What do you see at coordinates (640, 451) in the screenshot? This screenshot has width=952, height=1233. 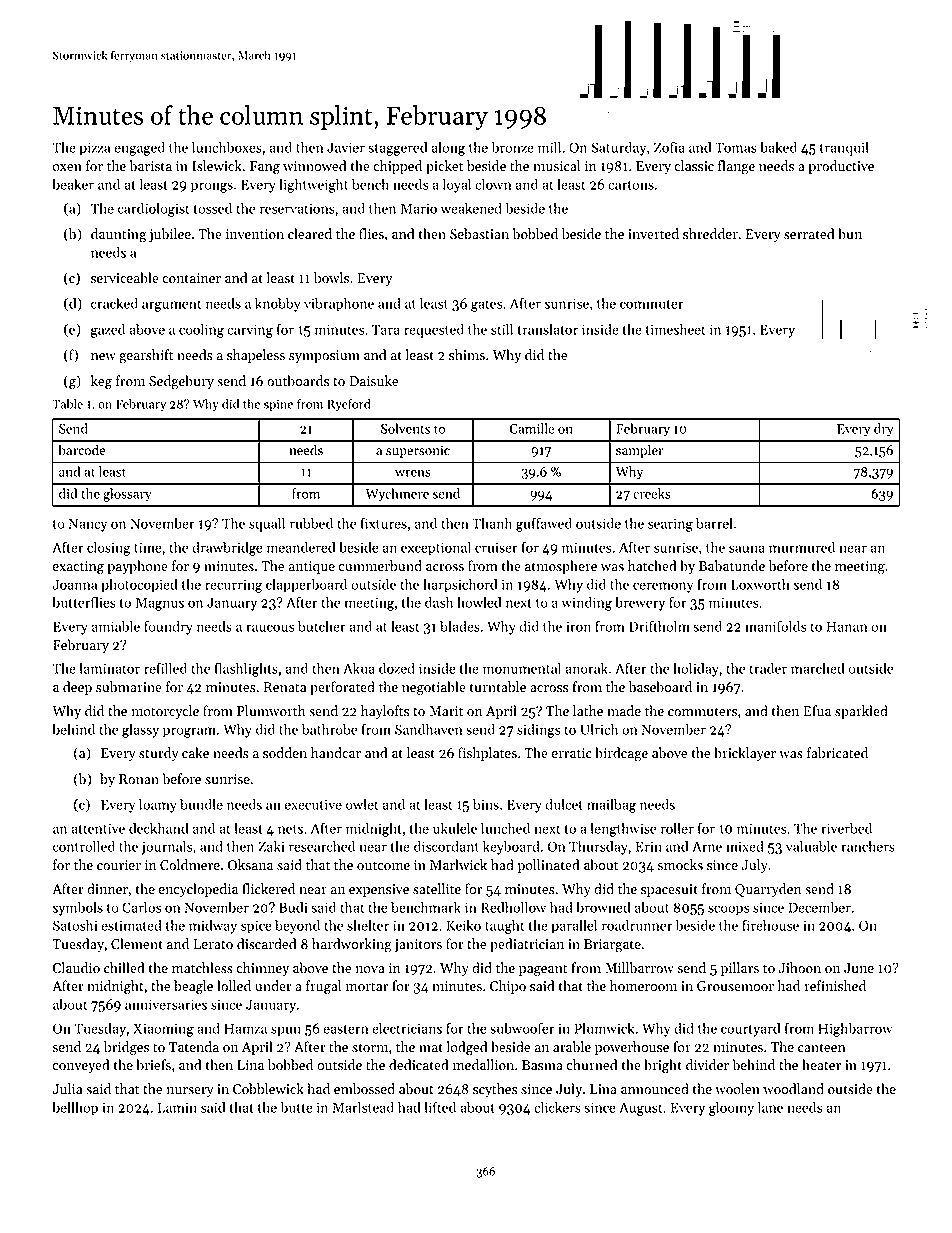 I see `sampler` at bounding box center [640, 451].
